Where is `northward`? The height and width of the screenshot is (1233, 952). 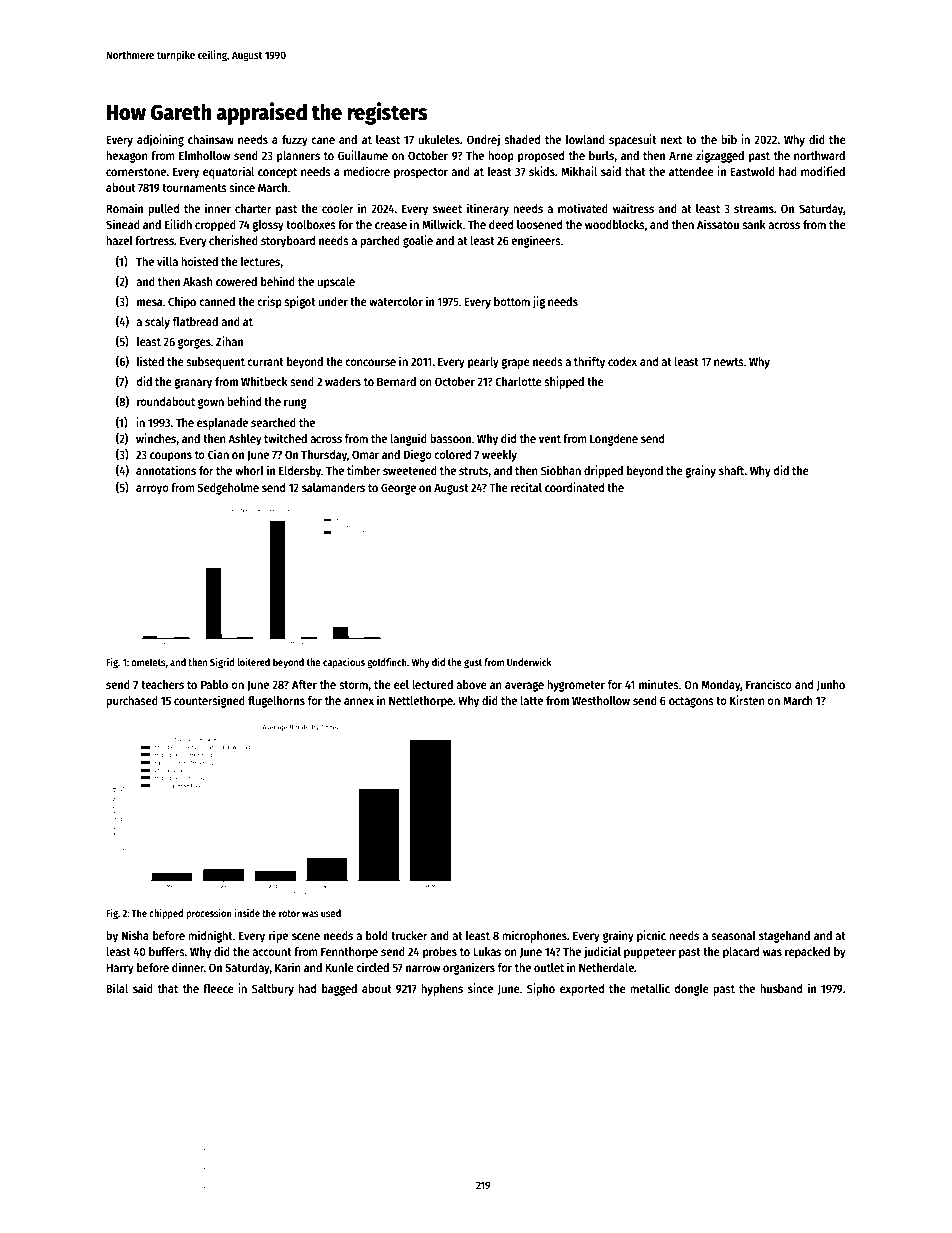
northward is located at coordinates (819, 155).
